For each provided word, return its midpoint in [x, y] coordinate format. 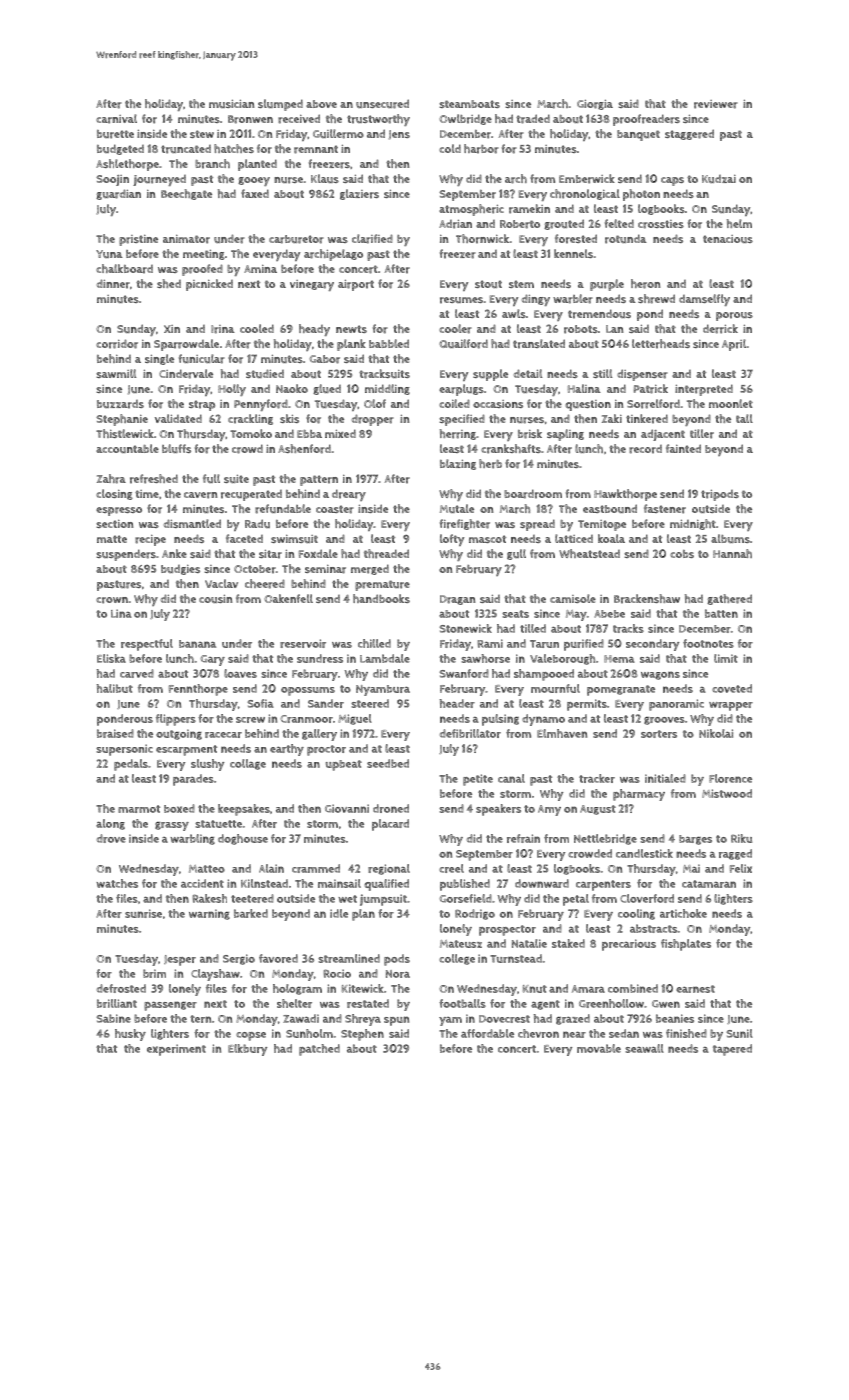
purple [607, 285]
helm [739, 223]
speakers [498, 810]
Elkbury [247, 1050]
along [110, 824]
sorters [659, 734]
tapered [732, 1050]
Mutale [457, 508]
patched [319, 1050]
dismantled [192, 523]
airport [356, 285]
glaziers [359, 194]
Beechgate [186, 194]
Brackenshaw [647, 599]
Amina [260, 268]
